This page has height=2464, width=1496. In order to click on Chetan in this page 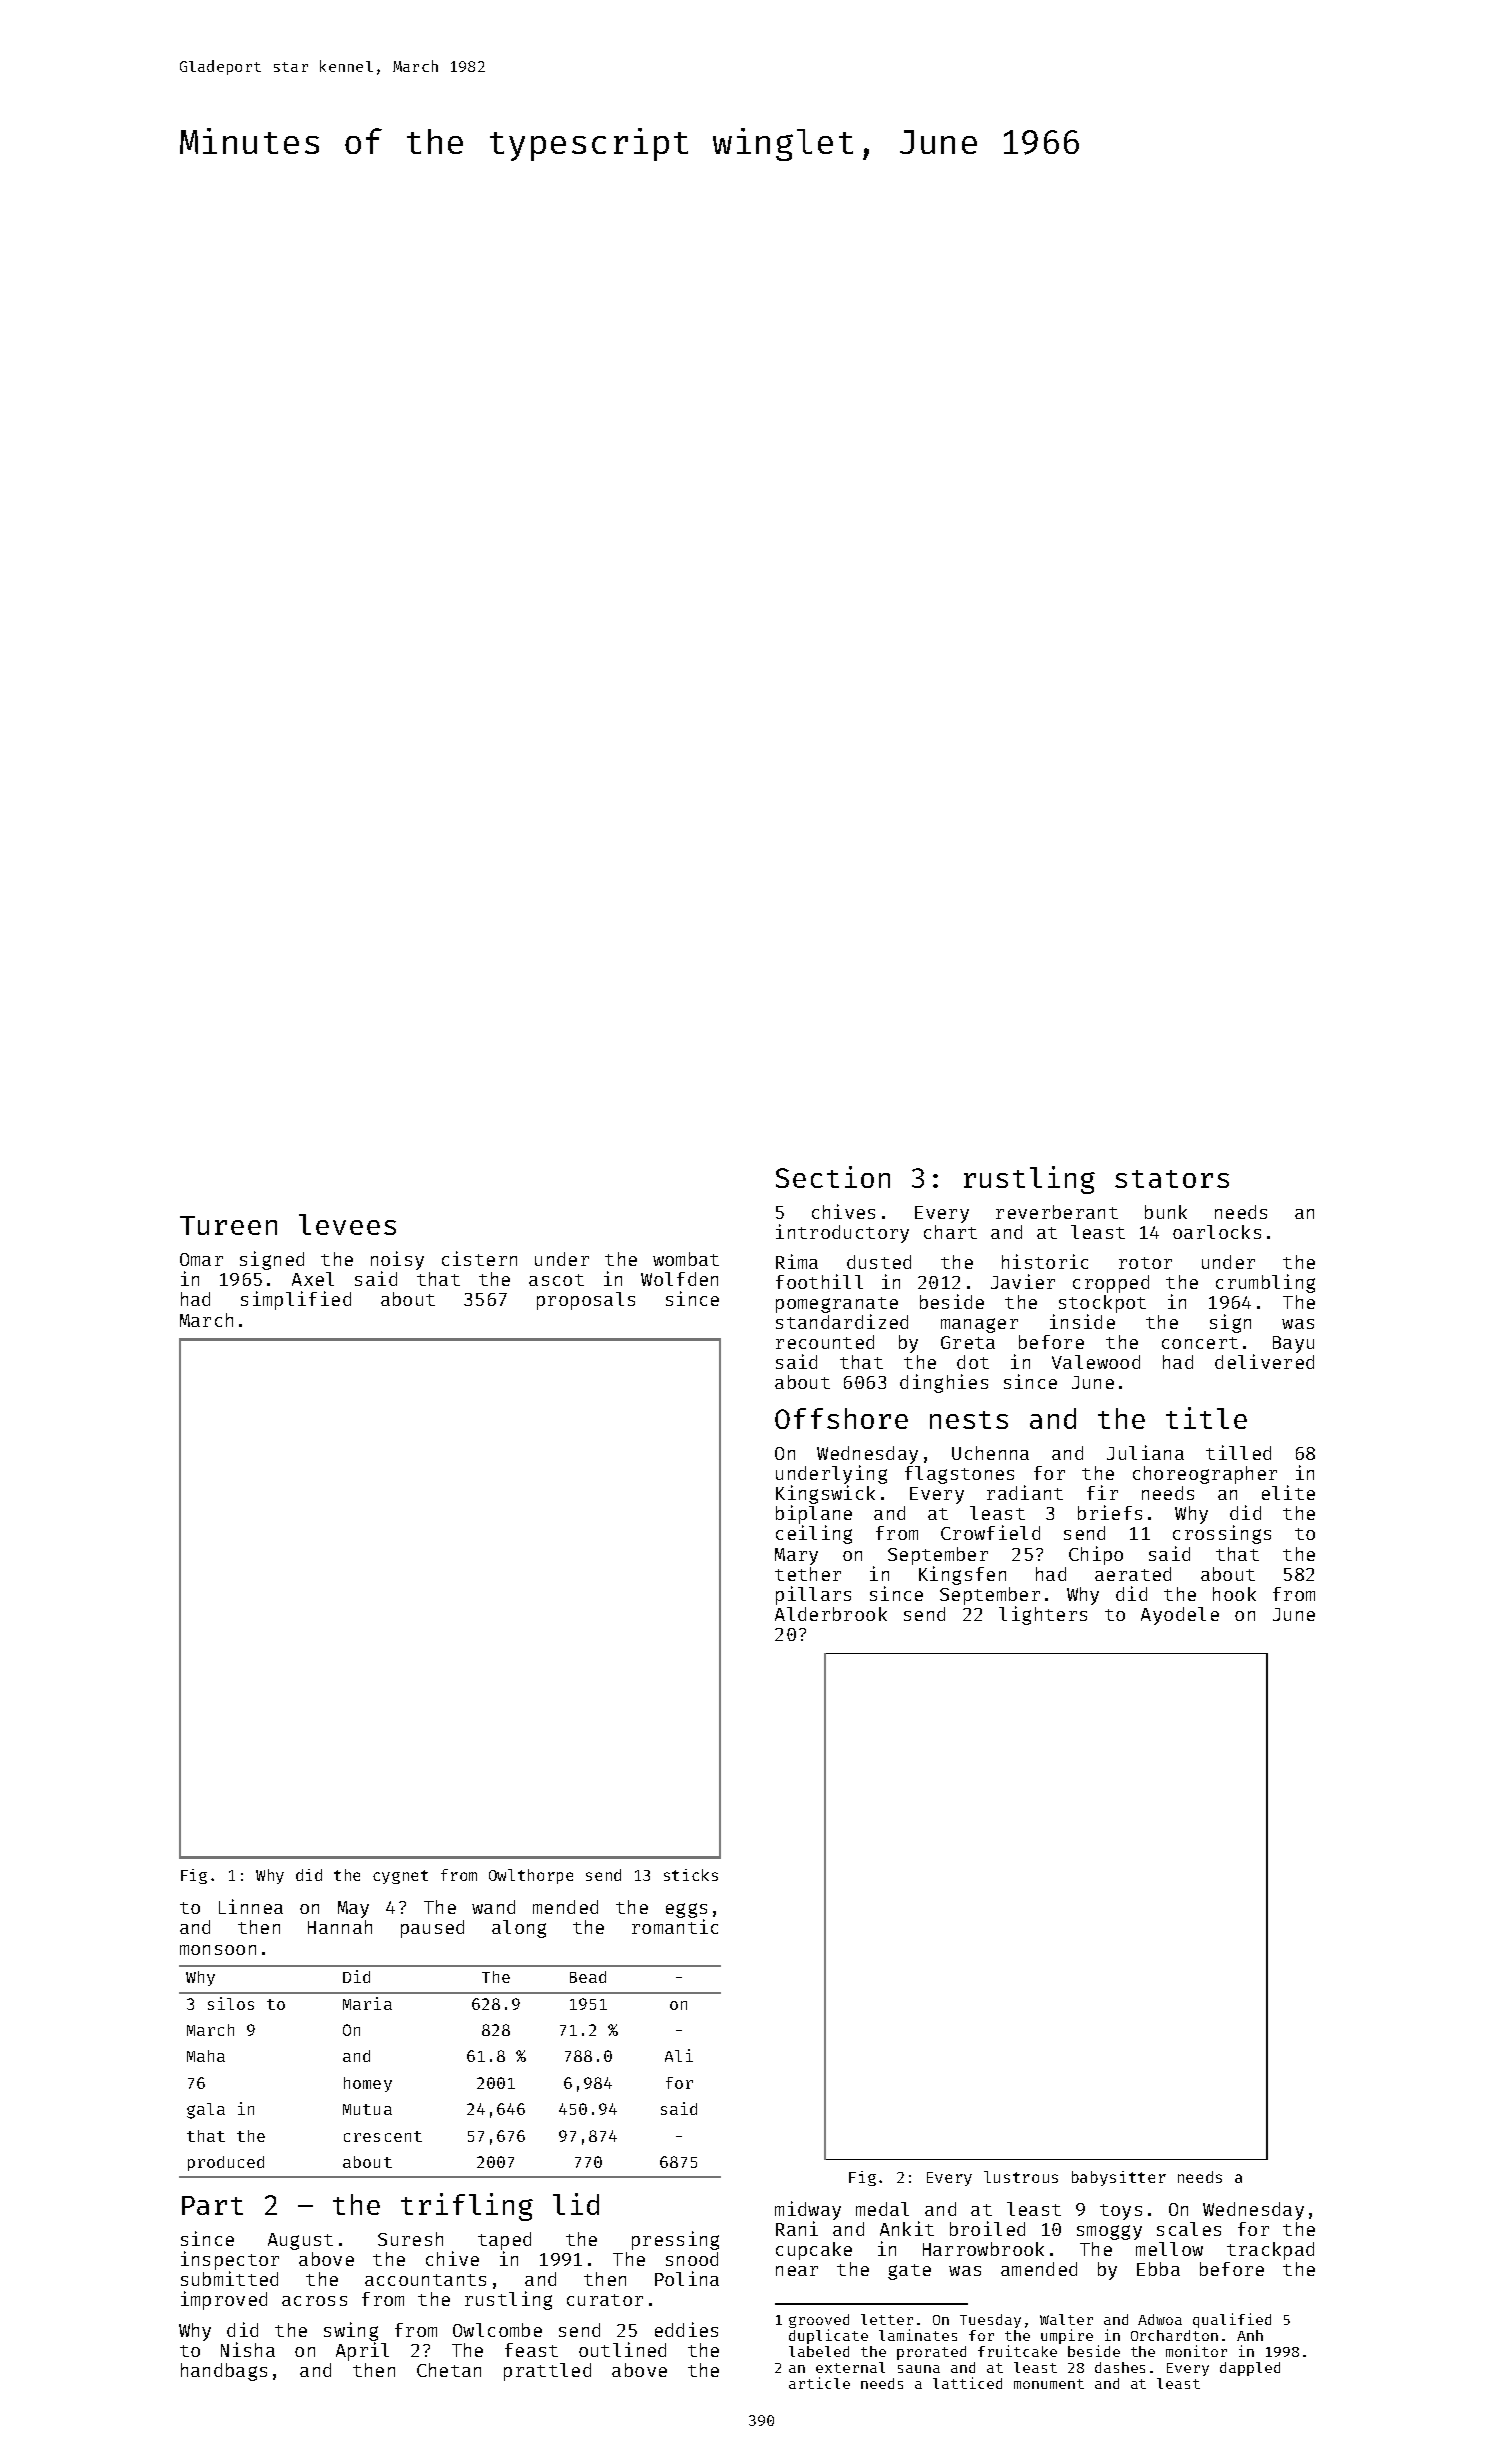, I will do `click(449, 2370)`.
